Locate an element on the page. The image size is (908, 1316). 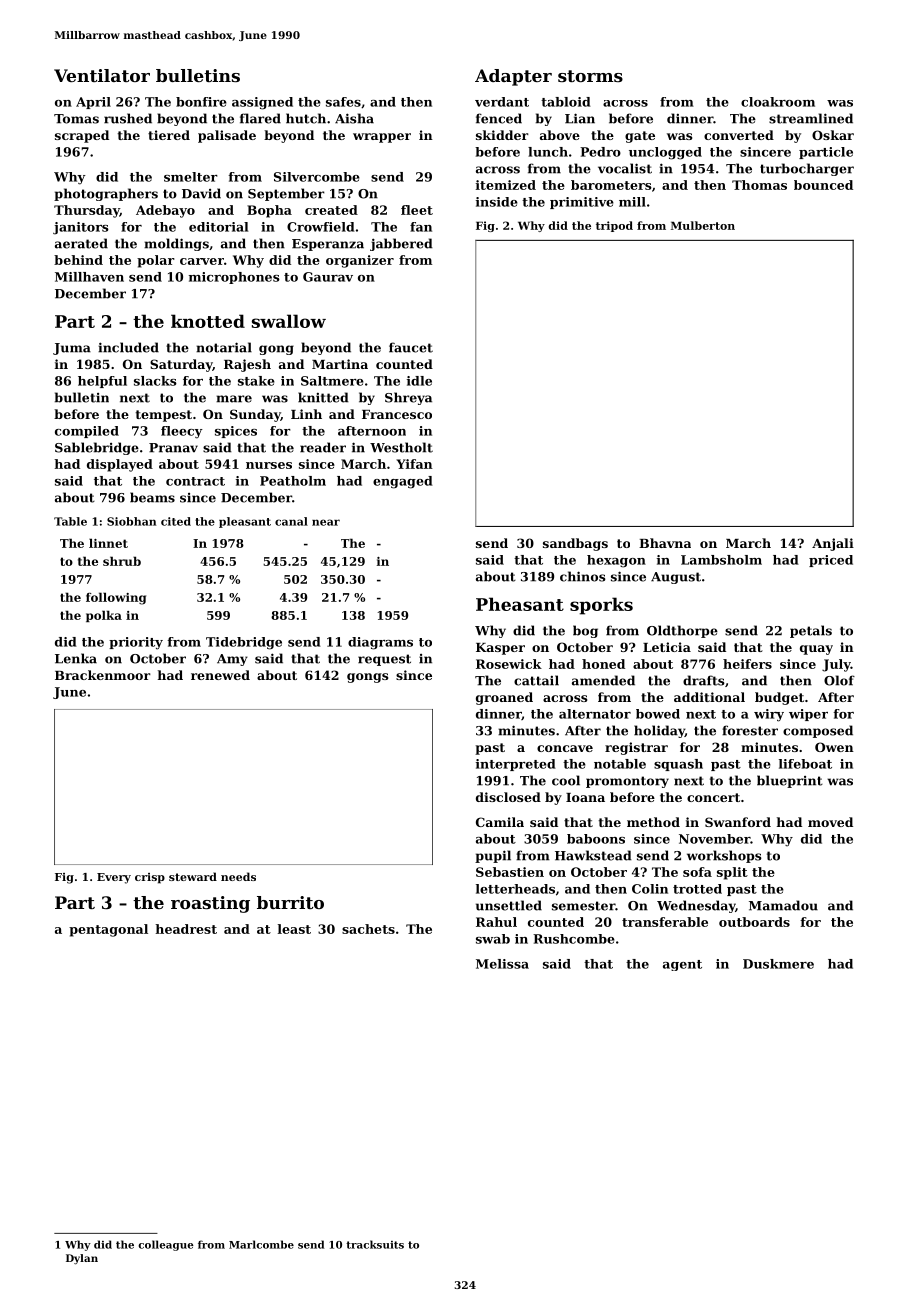
holiday is located at coordinates (659, 731).
